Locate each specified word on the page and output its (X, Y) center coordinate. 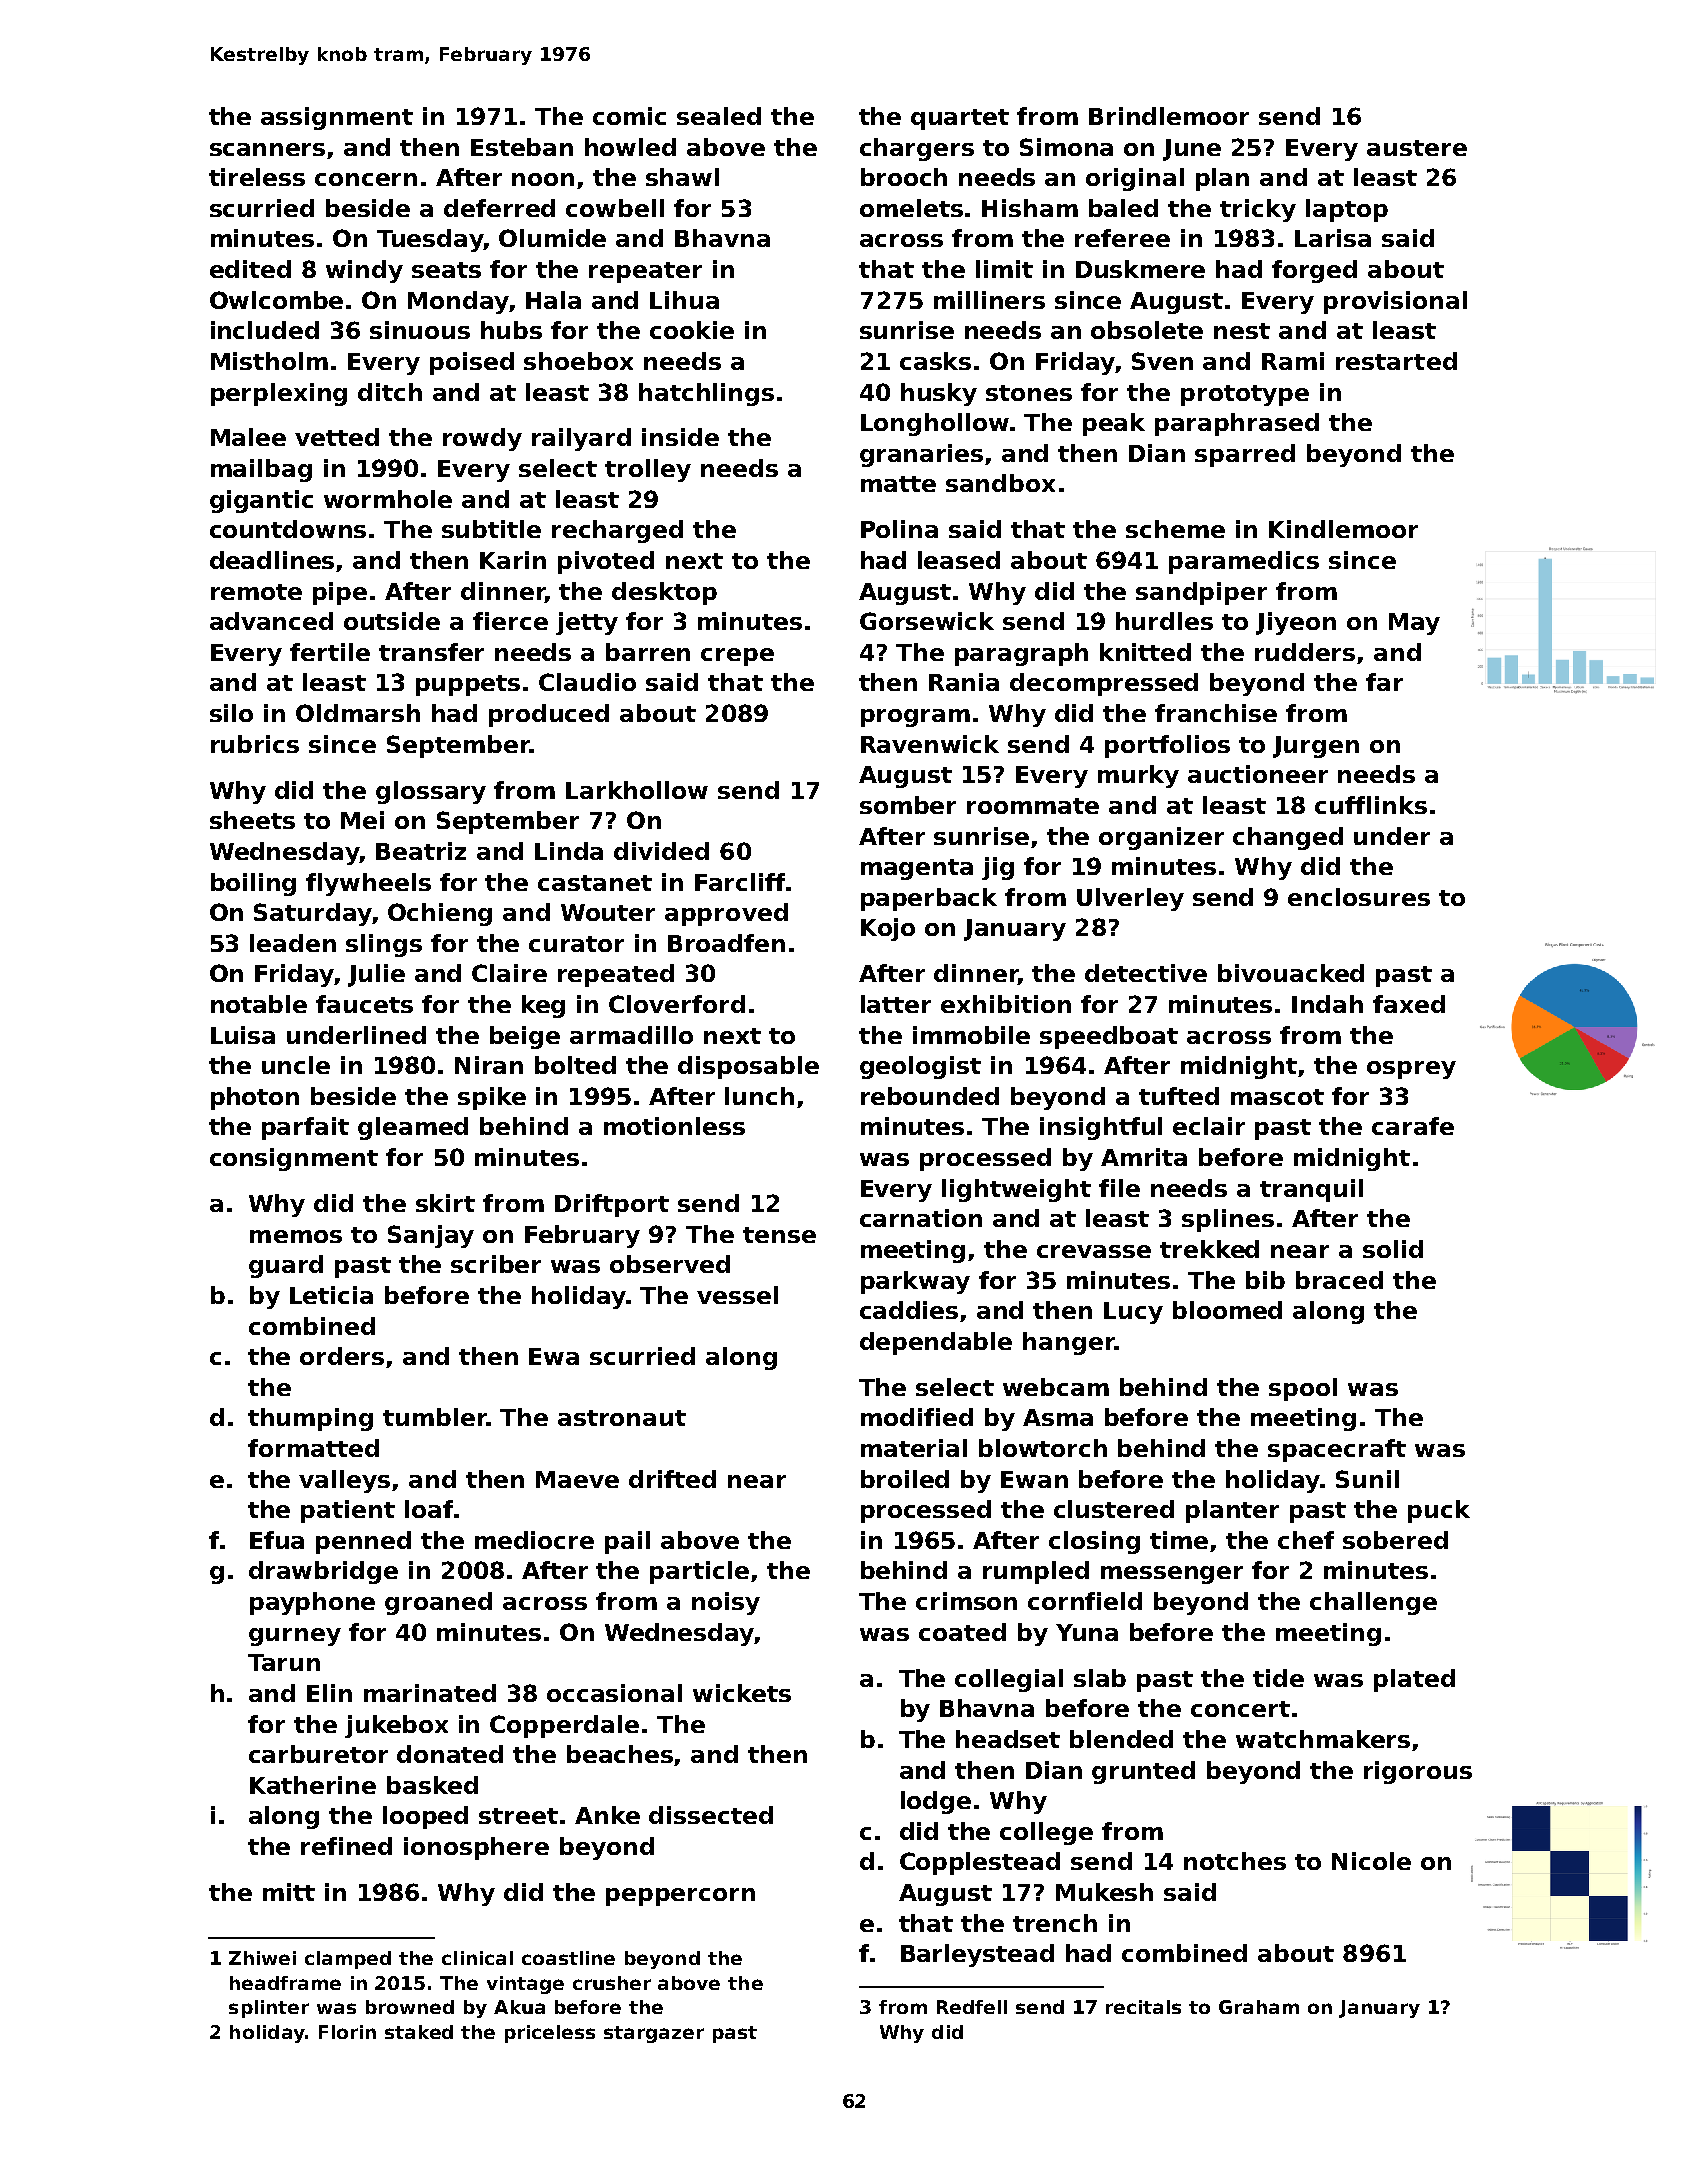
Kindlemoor (1343, 529)
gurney (295, 1637)
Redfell (972, 2007)
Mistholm (269, 361)
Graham (1259, 2007)
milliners (989, 300)
